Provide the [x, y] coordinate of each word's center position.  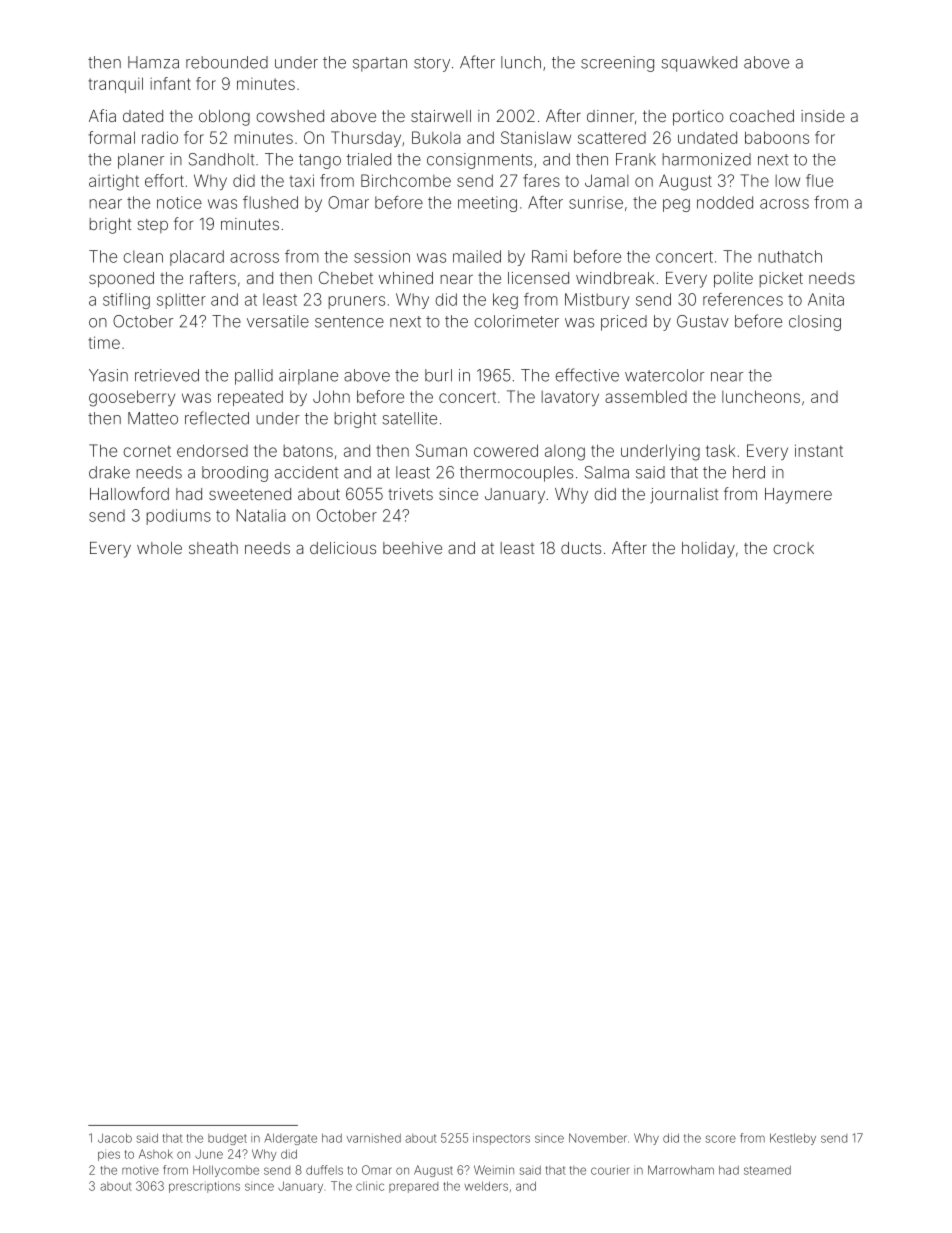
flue [819, 180]
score [721, 1139]
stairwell [441, 116]
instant [819, 450]
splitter [181, 301]
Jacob [115, 1138]
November [598, 1138]
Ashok [156, 1154]
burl [438, 375]
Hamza [153, 62]
